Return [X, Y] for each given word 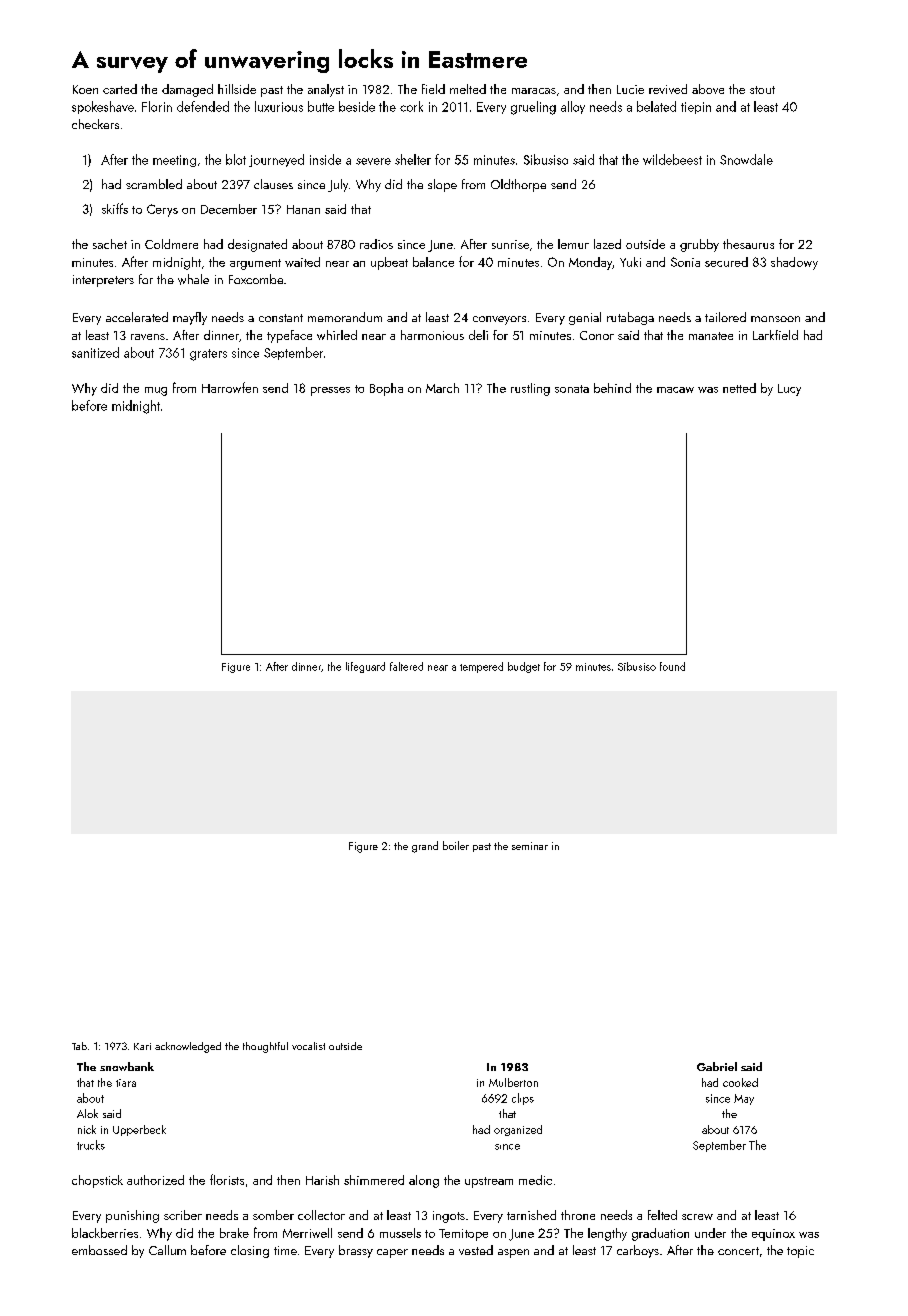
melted [468, 89]
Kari [142, 1046]
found [672, 666]
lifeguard [365, 667]
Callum [167, 1250]
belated [656, 106]
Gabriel [717, 1066]
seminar [530, 846]
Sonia [685, 262]
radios [376, 244]
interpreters [103, 281]
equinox [773, 1235]
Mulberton [513, 1082]
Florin [157, 106]
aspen [513, 1253]
